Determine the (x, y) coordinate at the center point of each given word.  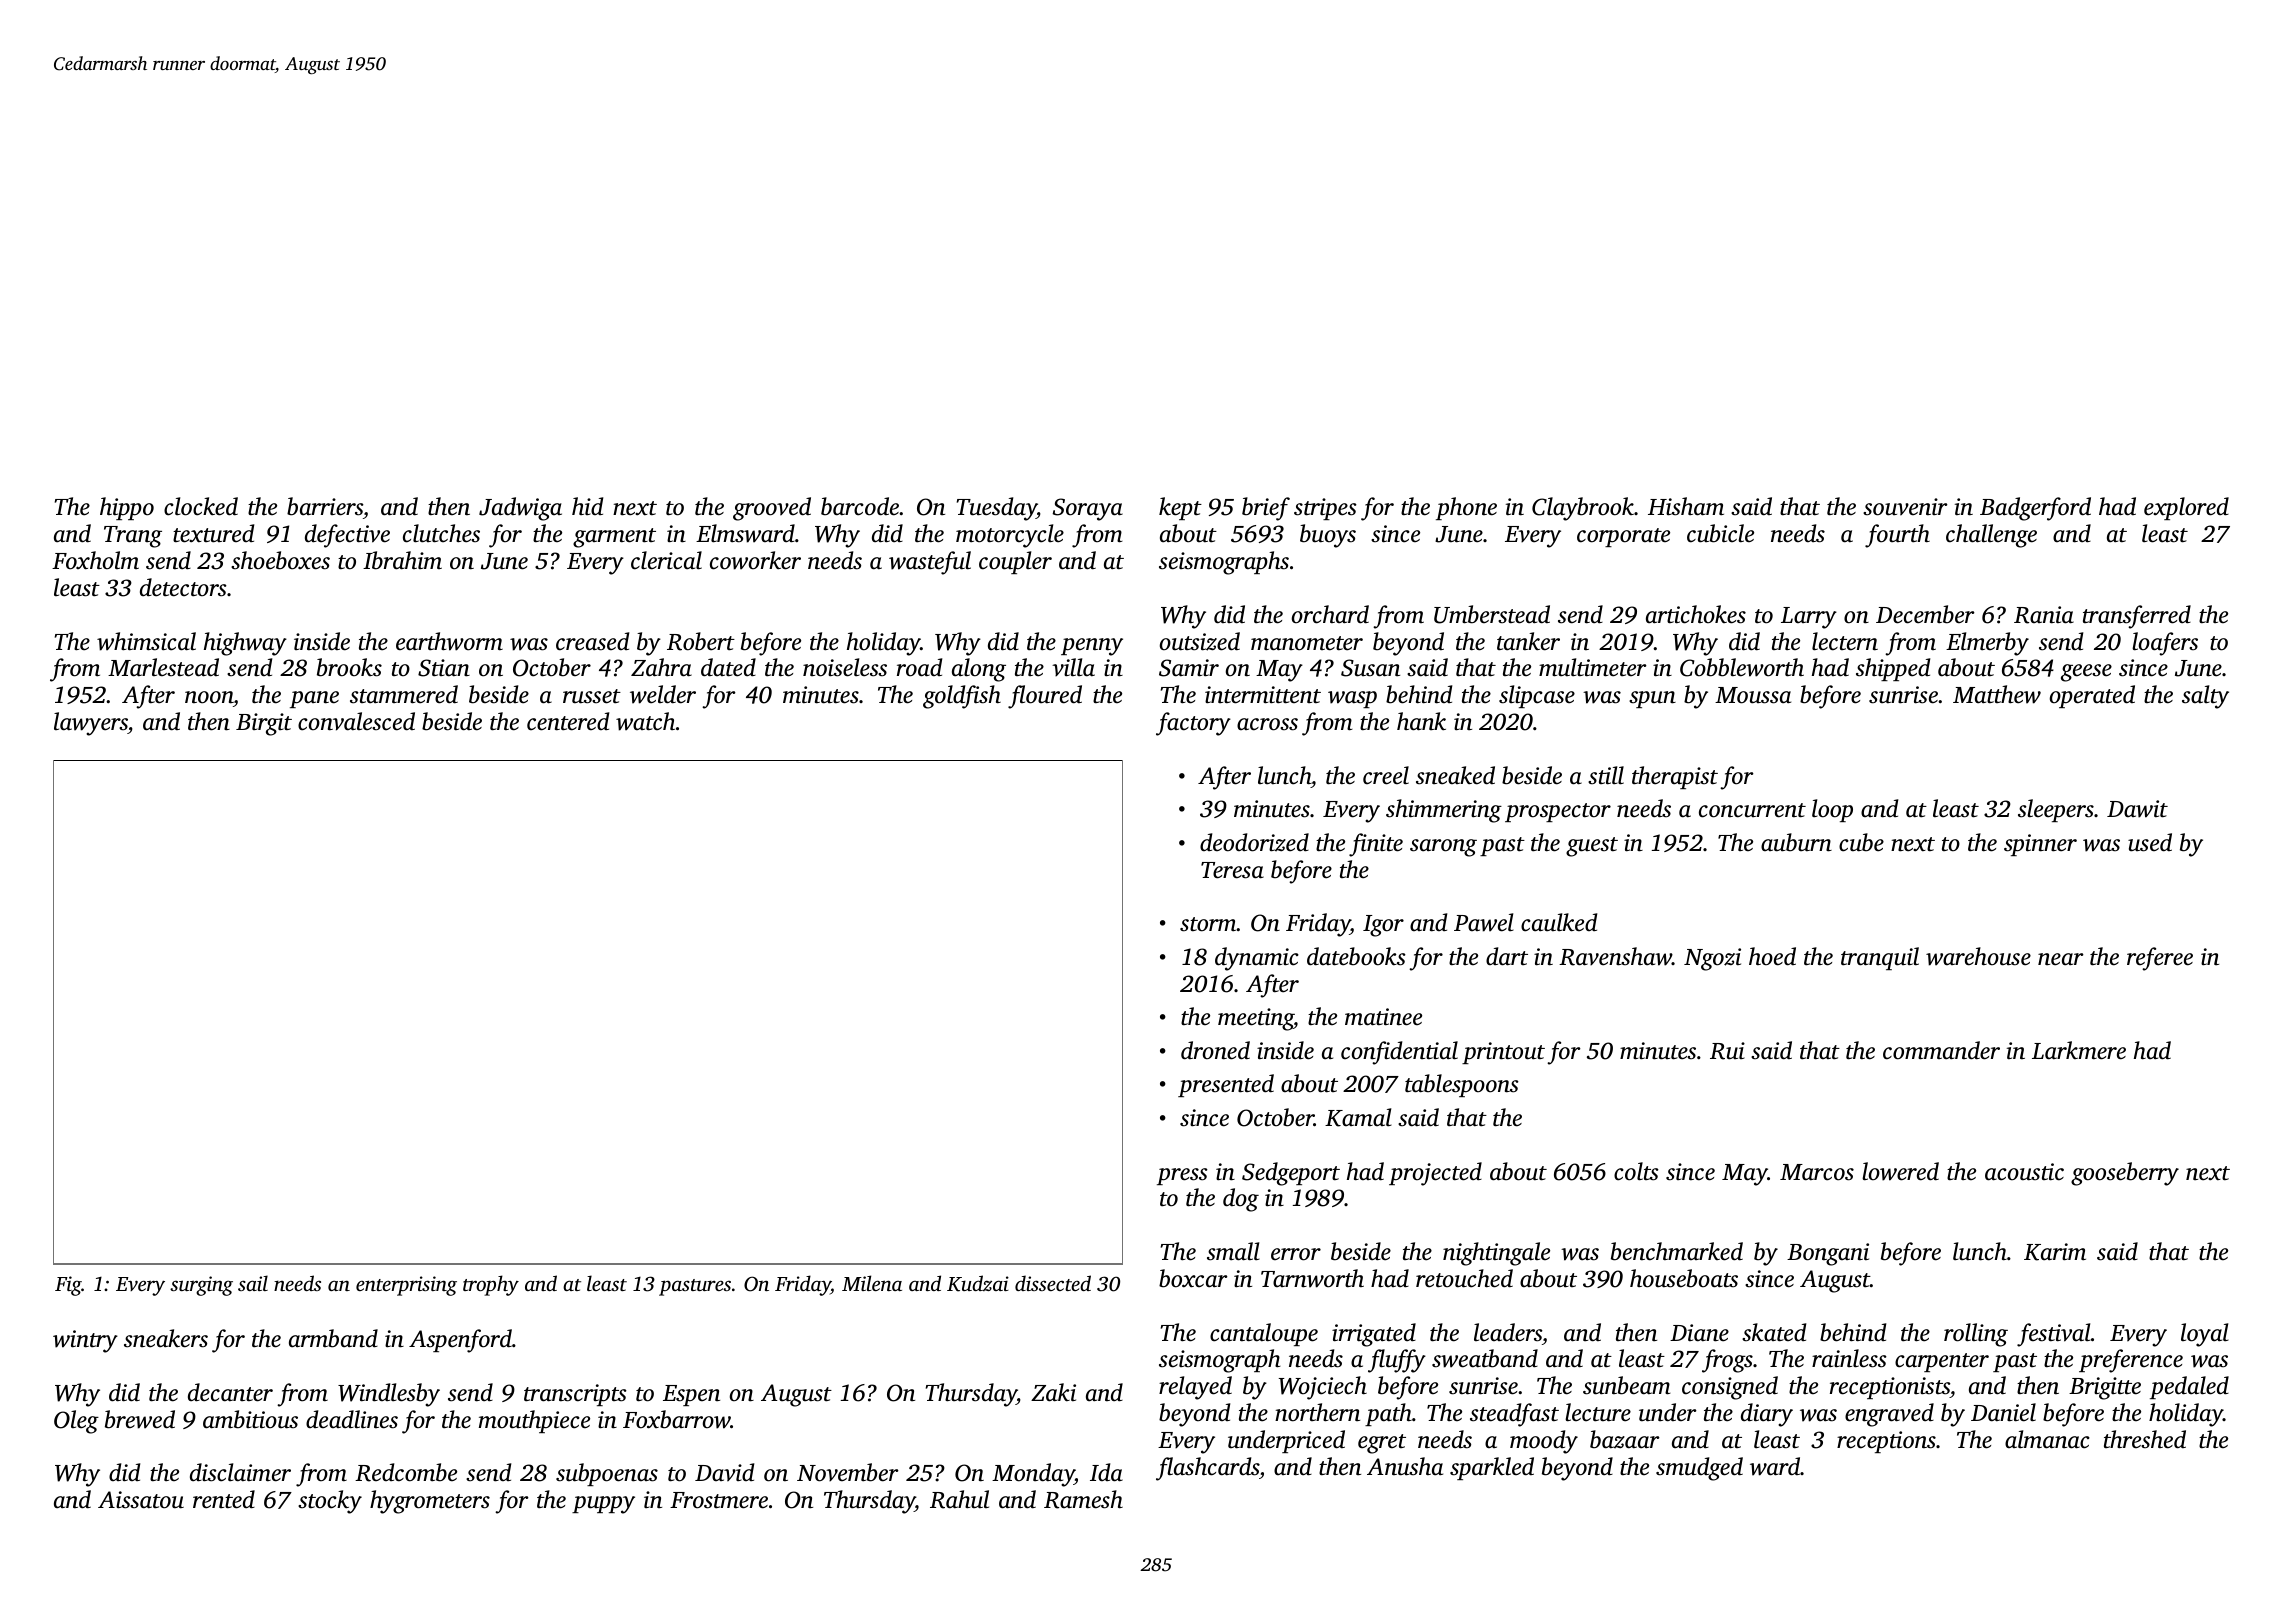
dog (1241, 1200)
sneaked (1455, 775)
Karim (2055, 1252)
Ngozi (1712, 959)
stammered (404, 694)
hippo (127, 508)
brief (1266, 509)
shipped (1893, 669)
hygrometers (430, 1502)
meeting (1256, 1019)
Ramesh (1083, 1499)
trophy (491, 1285)
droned (1215, 1050)
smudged (1699, 1469)
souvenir (1905, 507)
